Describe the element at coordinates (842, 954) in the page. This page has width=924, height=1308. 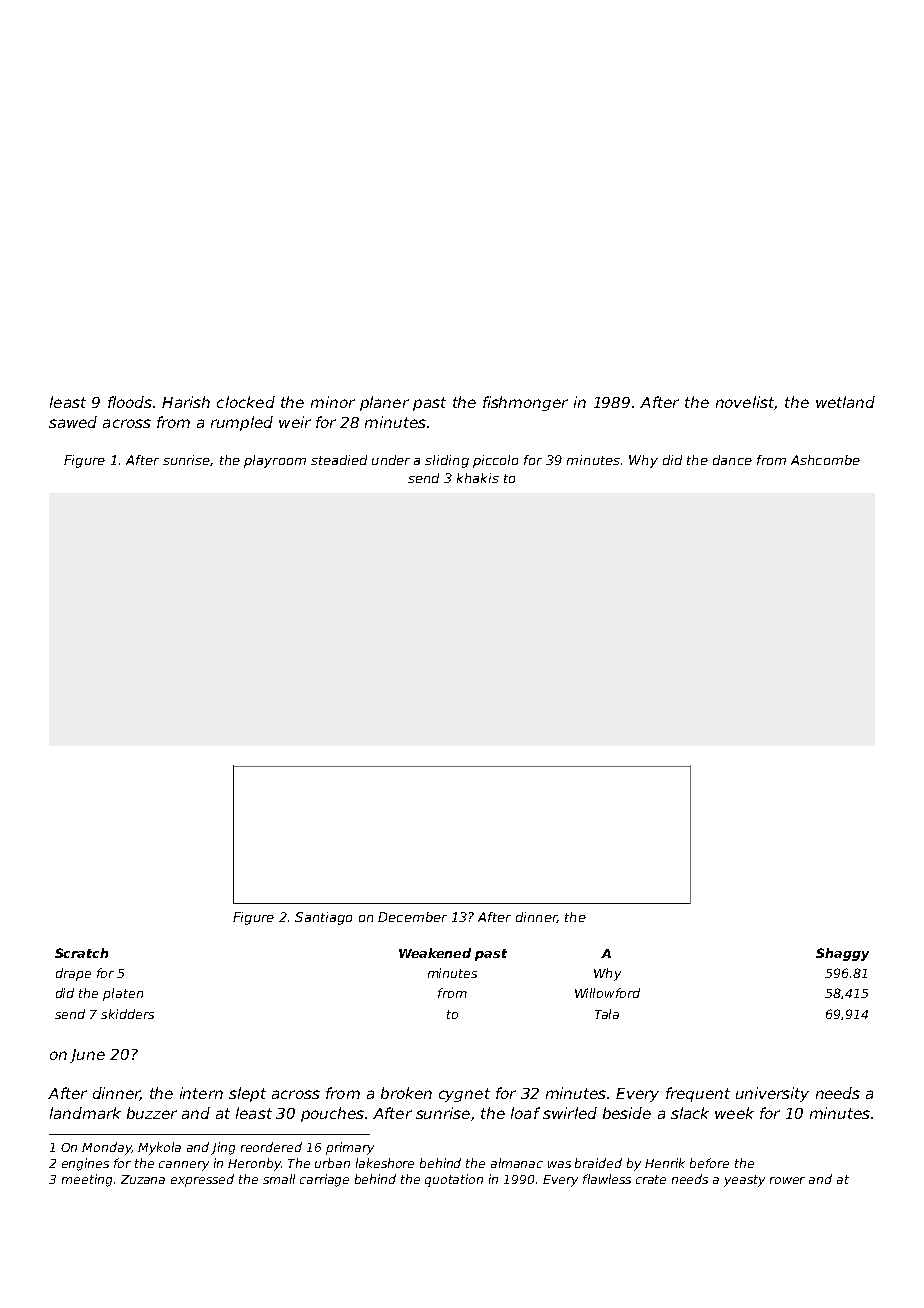
I see `Shaggy` at that location.
